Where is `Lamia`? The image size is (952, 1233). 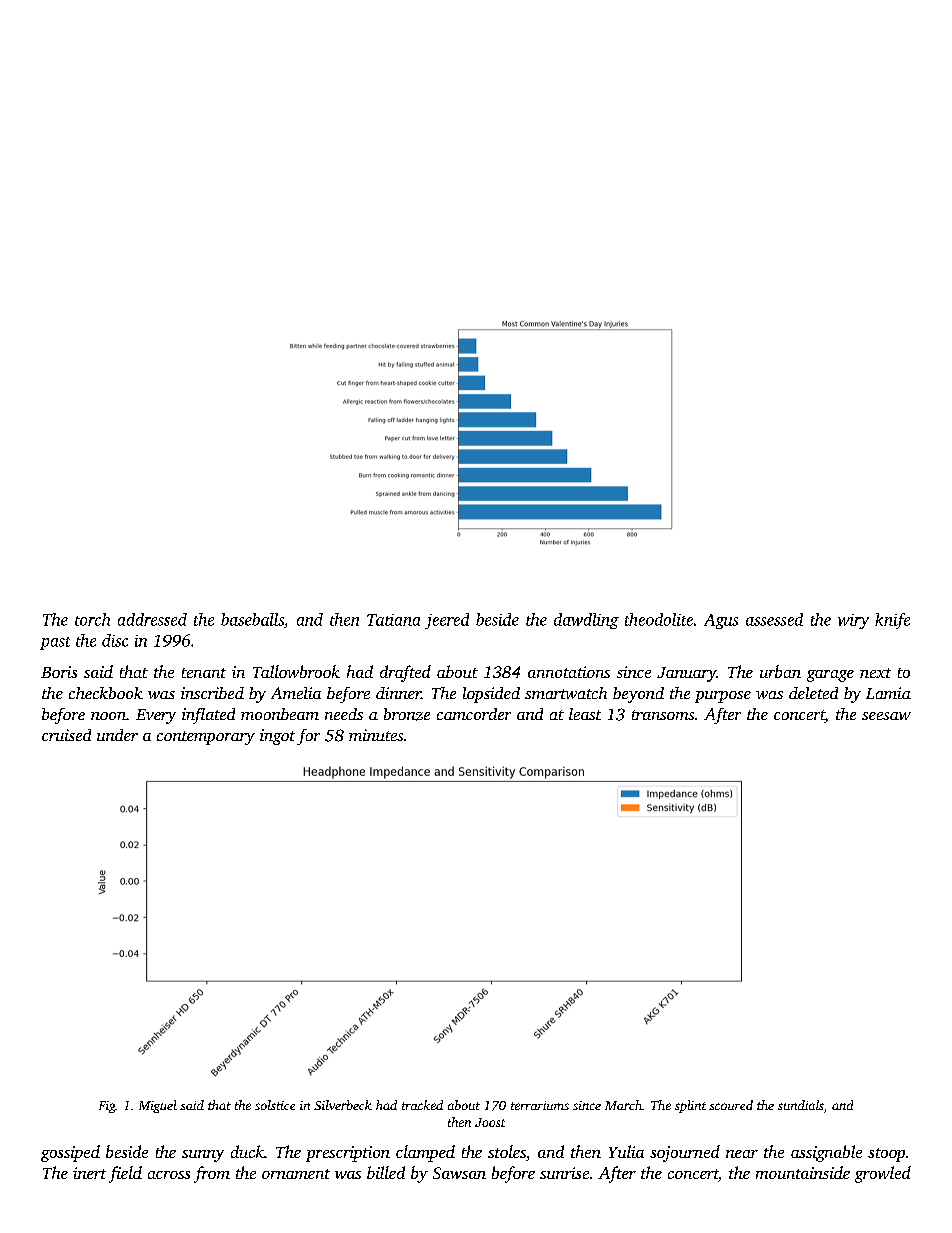
Lamia is located at coordinates (888, 693).
